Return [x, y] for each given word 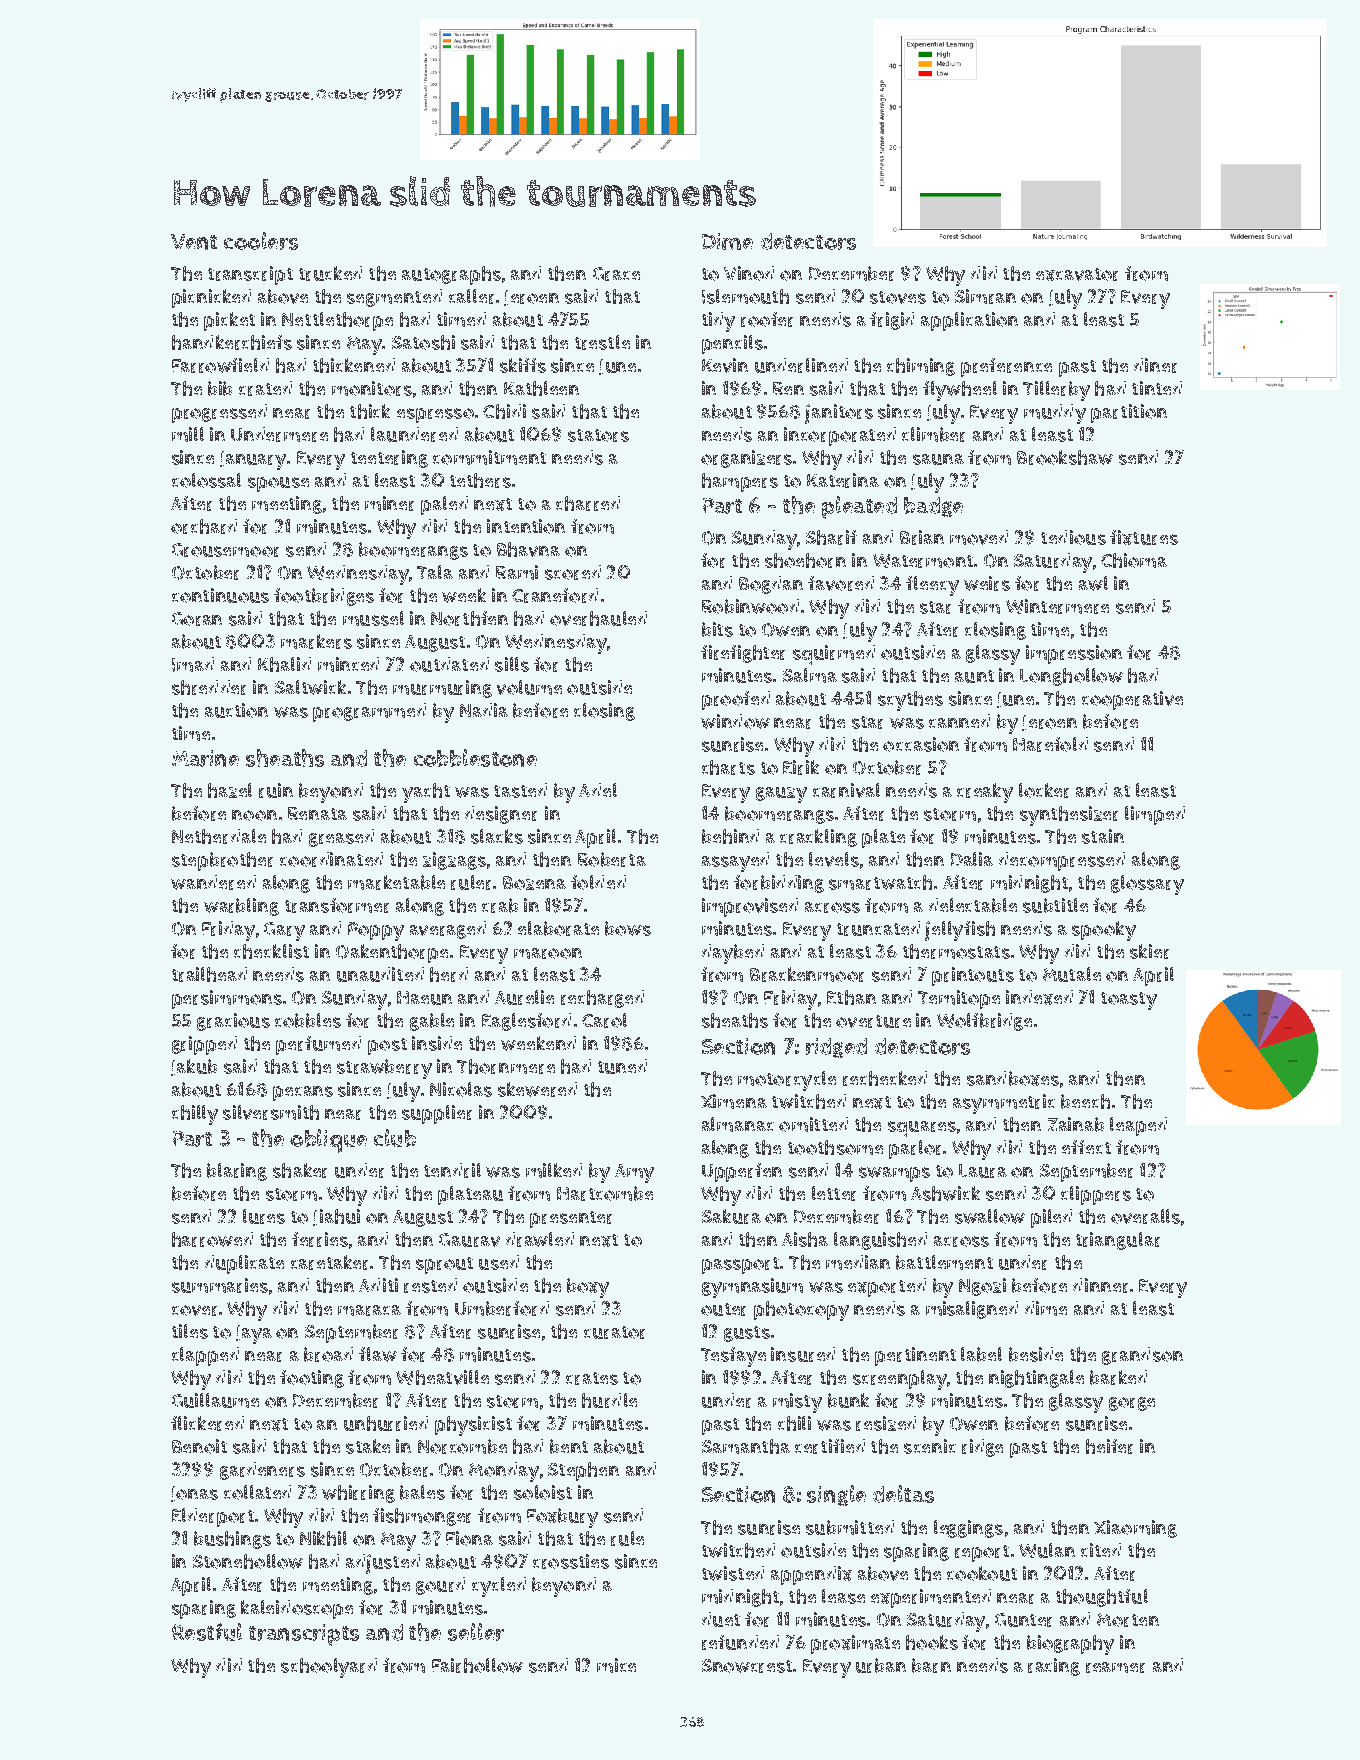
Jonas [194, 1494]
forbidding [779, 884]
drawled [540, 1239]
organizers [746, 459]
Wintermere [1057, 606]
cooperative [1132, 700]
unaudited [380, 974]
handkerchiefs [232, 342]
